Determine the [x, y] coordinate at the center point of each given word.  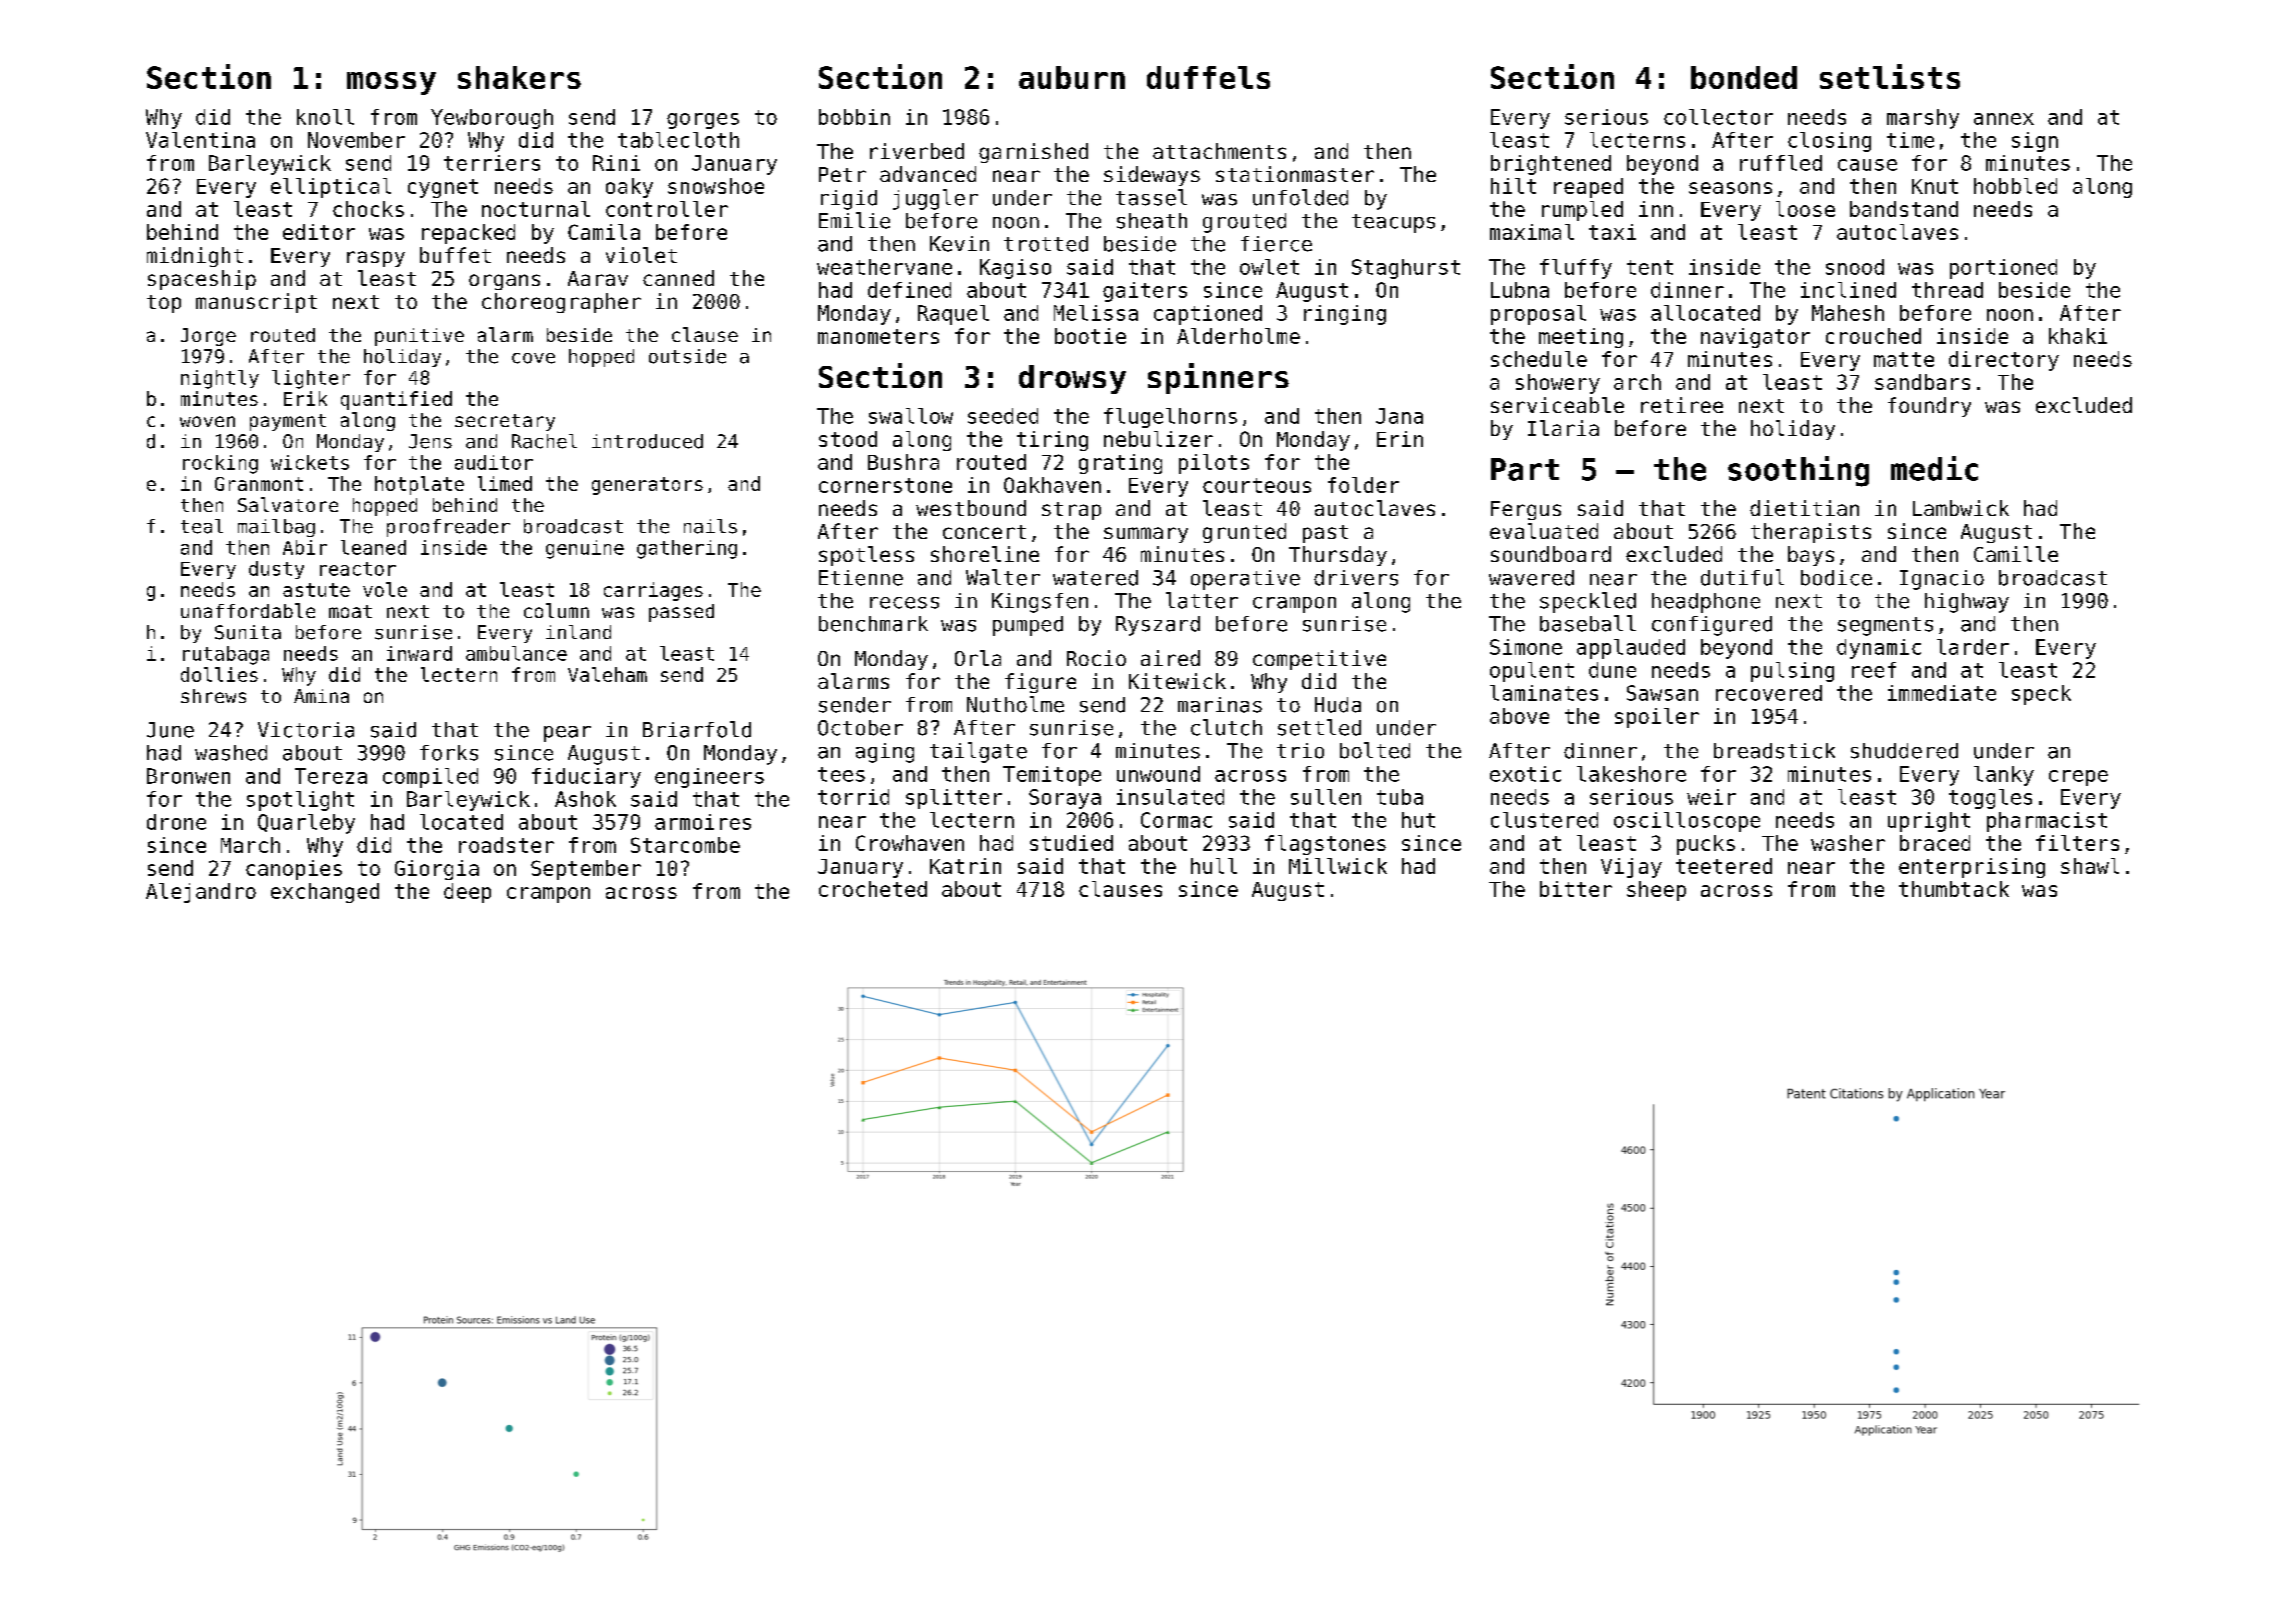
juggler [935, 199]
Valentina [200, 140]
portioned [2003, 269]
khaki [2078, 336]
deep [467, 893]
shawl [2090, 866]
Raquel [953, 315]
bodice [1836, 578]
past [1325, 534]
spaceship [202, 280]
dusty [276, 570]
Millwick [1338, 866]
